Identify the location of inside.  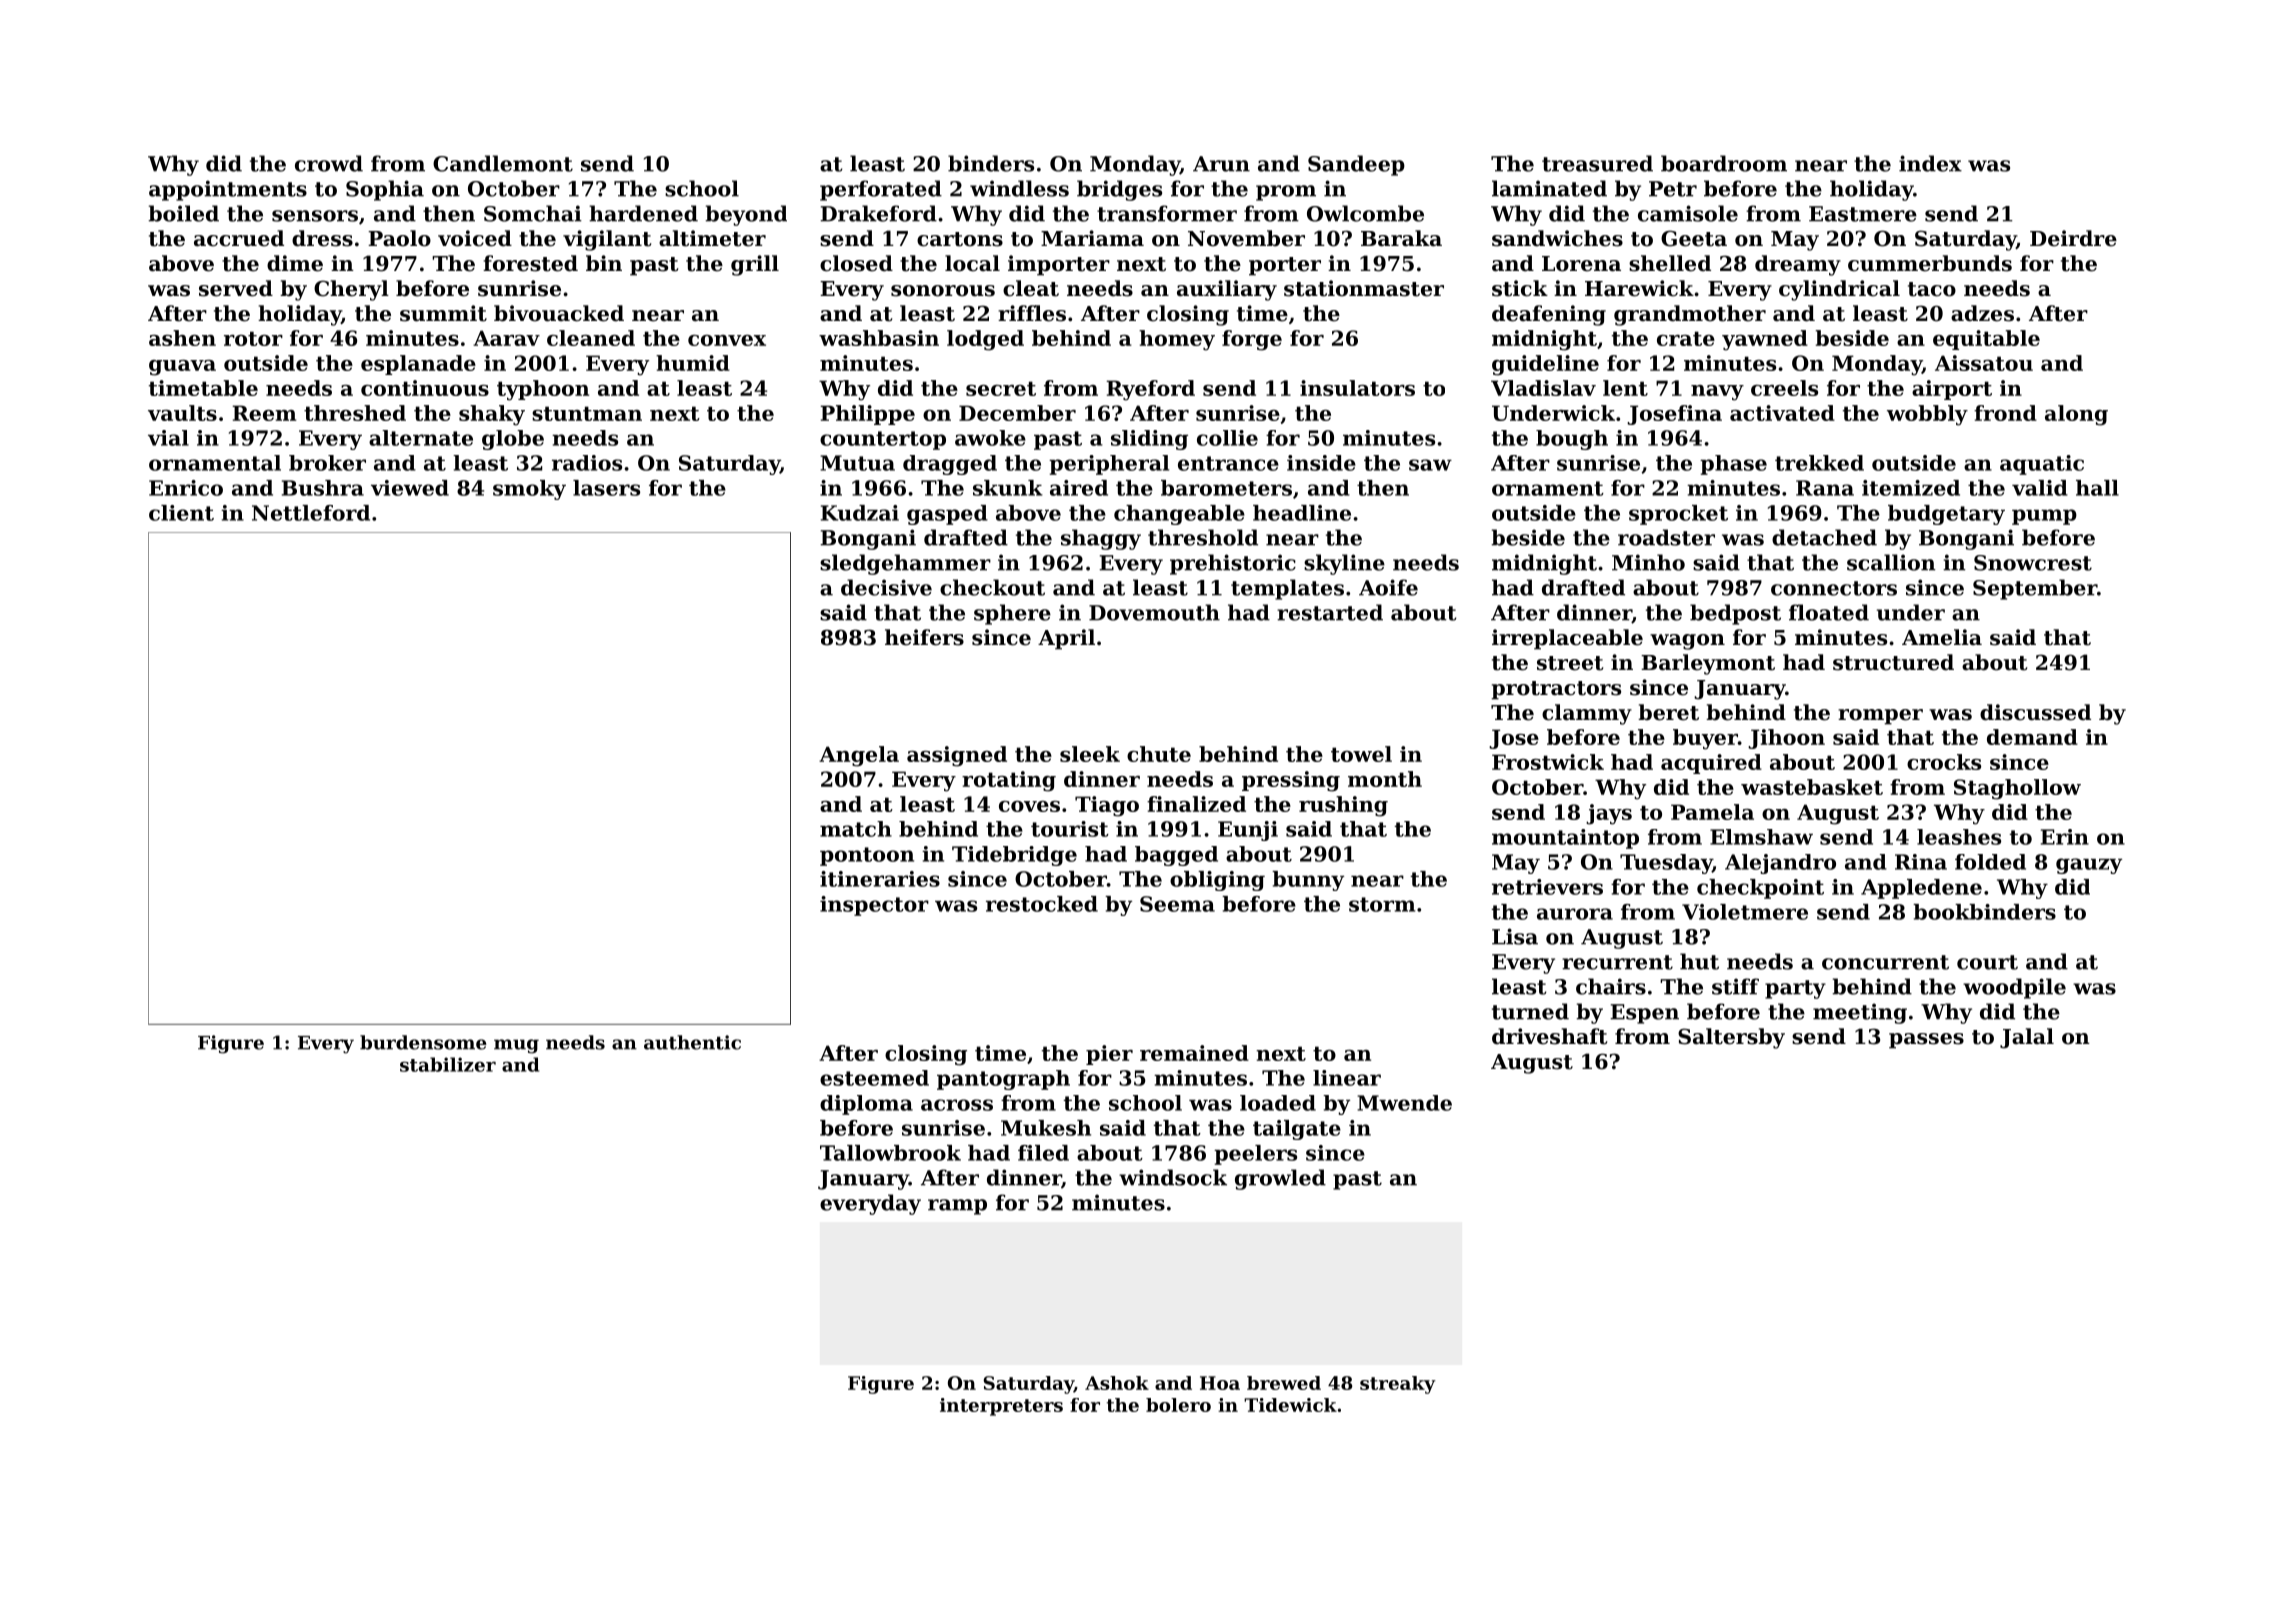
(1321, 463).
